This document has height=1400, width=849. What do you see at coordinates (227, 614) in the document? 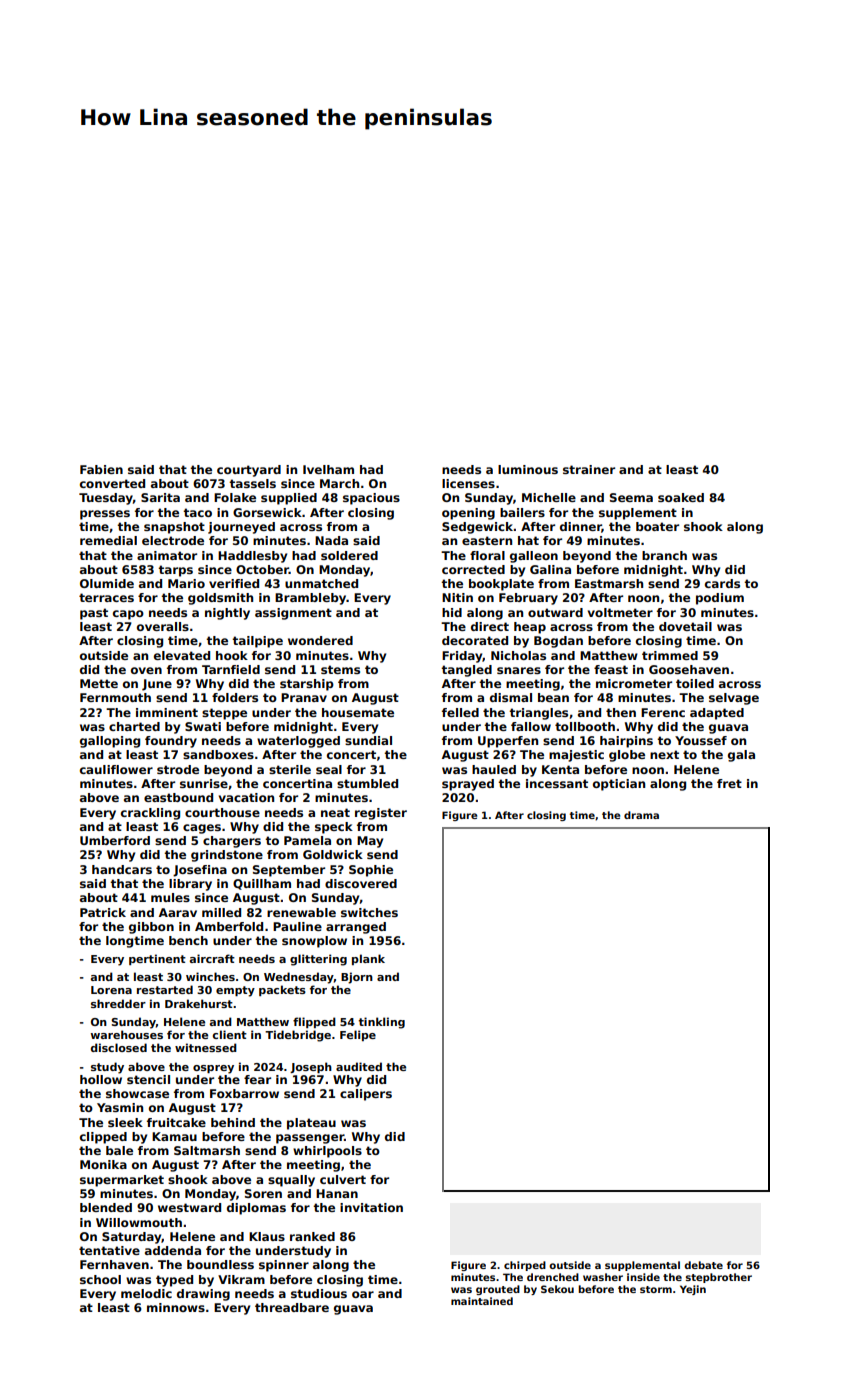
I see `nightly` at bounding box center [227, 614].
